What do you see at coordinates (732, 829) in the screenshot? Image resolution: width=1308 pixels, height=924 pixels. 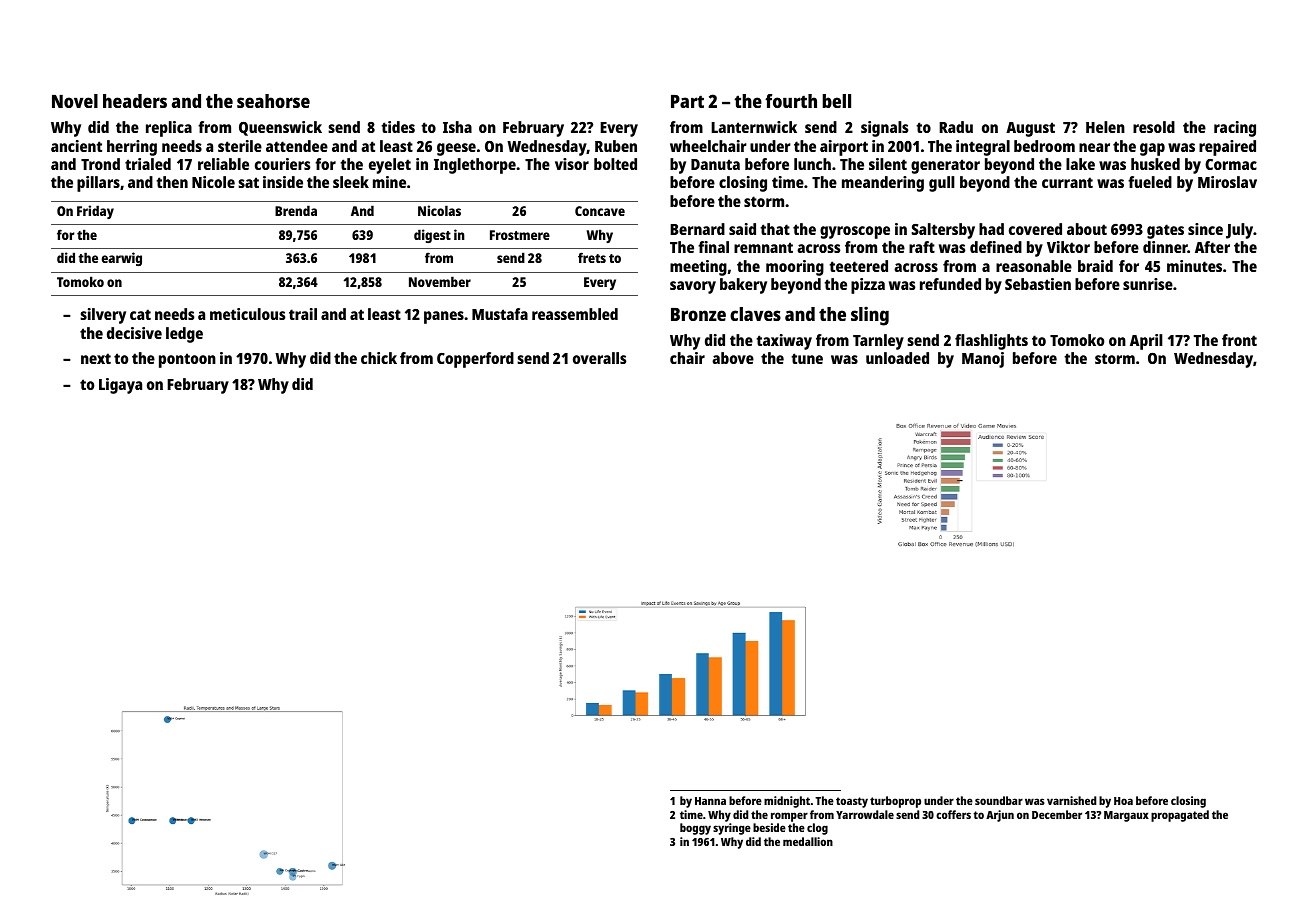 I see `syringe` at bounding box center [732, 829].
